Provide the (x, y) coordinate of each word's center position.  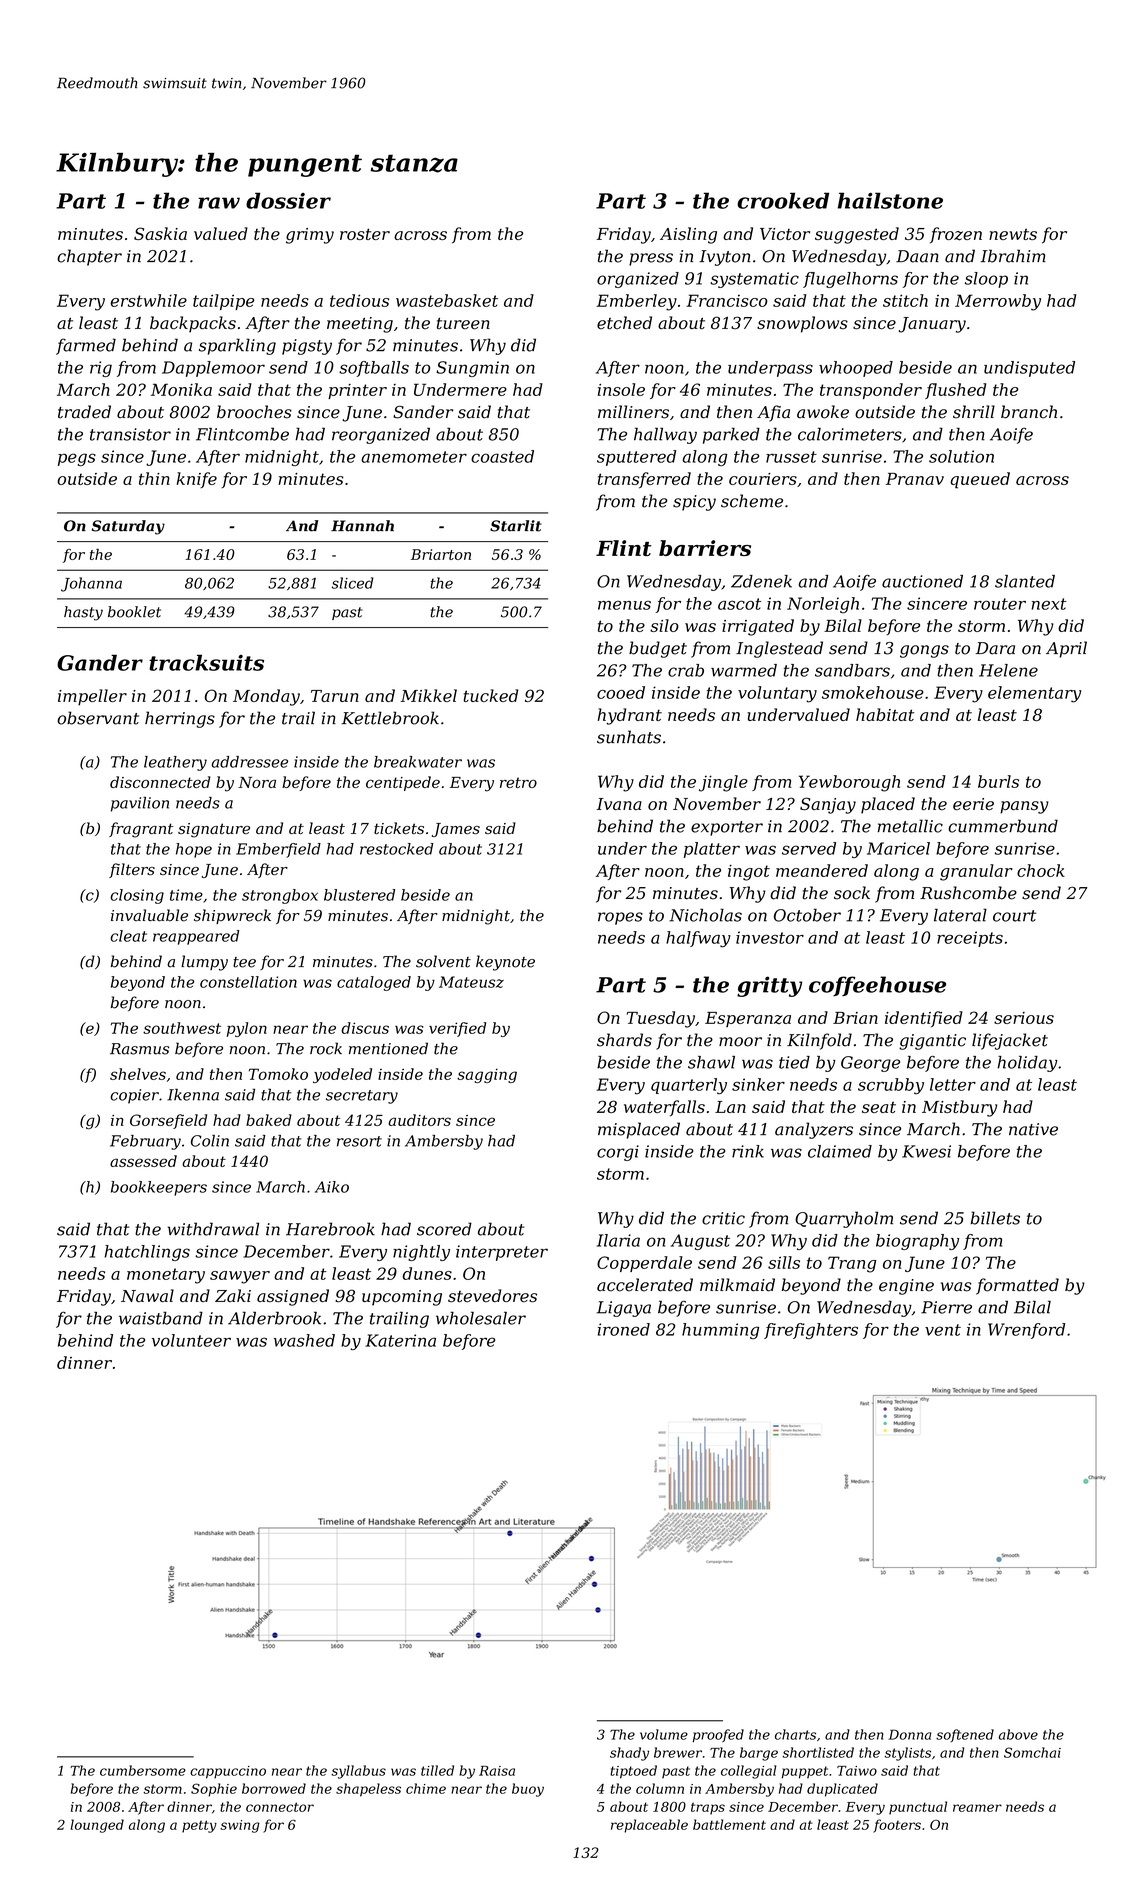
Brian (855, 1018)
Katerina (400, 1340)
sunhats (629, 737)
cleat (128, 936)
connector (280, 1807)
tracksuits (206, 662)
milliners (633, 412)
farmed (86, 346)
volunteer (191, 1340)
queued (980, 480)
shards (624, 1040)
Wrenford (1026, 1331)
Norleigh (823, 605)
